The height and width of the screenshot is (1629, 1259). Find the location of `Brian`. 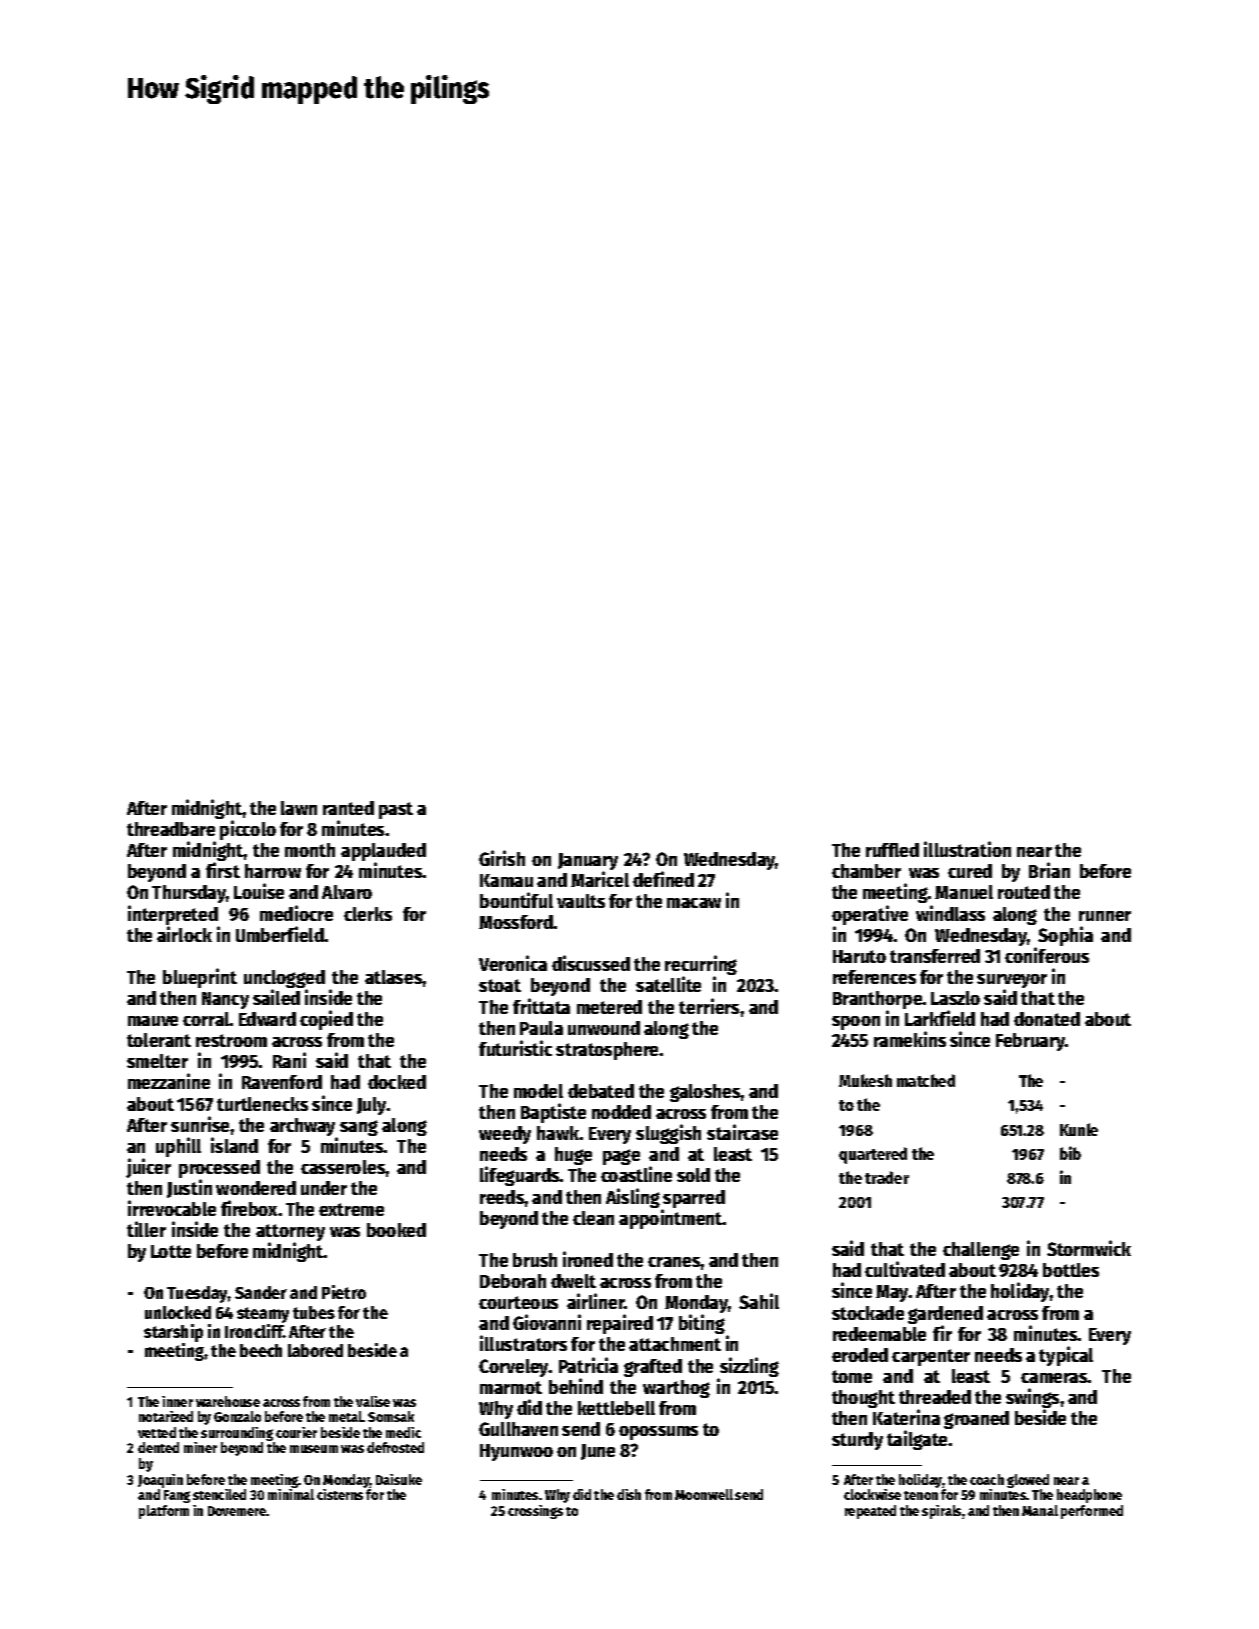

Brian is located at coordinates (1049, 870).
